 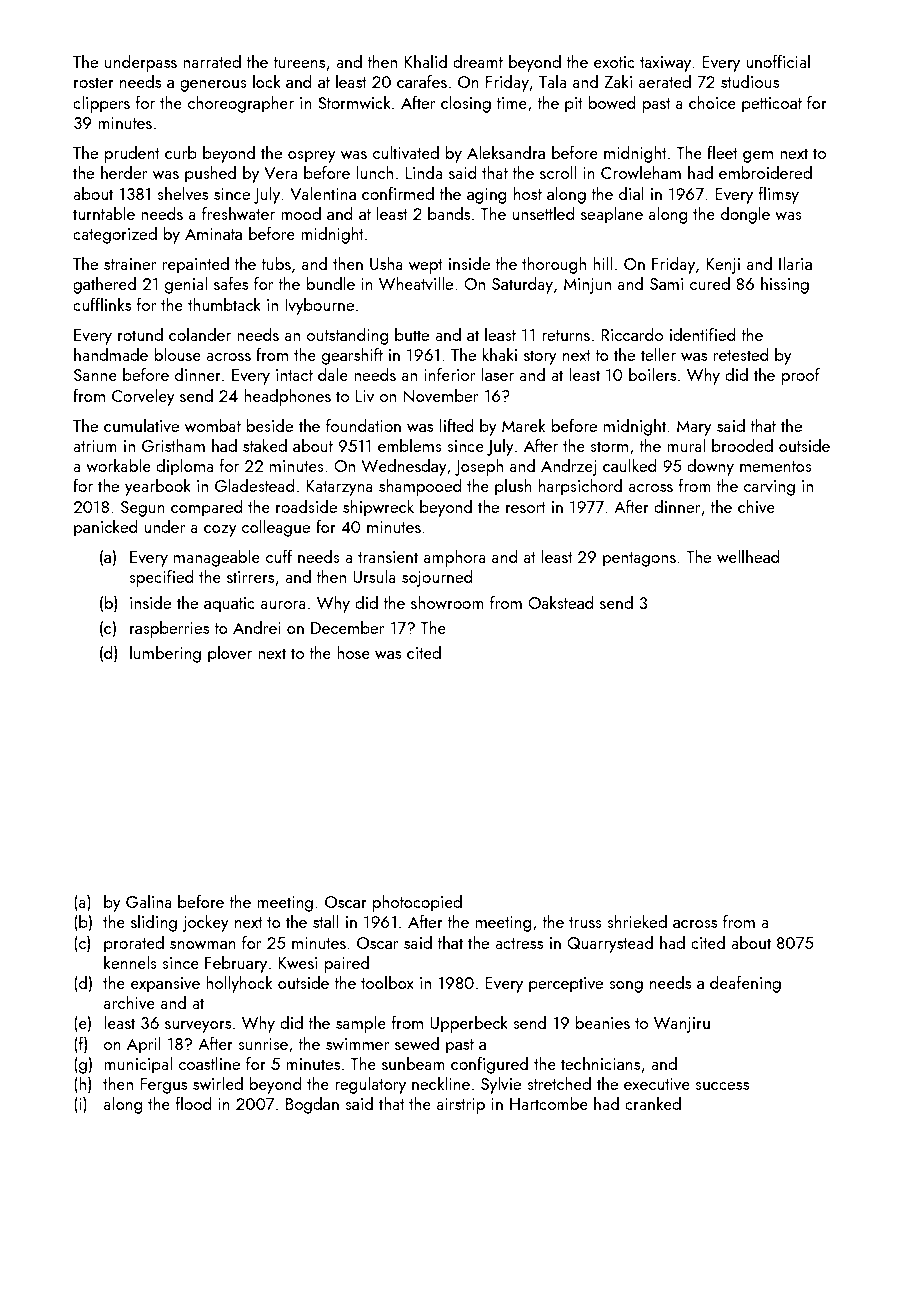 I want to click on roster, so click(x=94, y=82).
